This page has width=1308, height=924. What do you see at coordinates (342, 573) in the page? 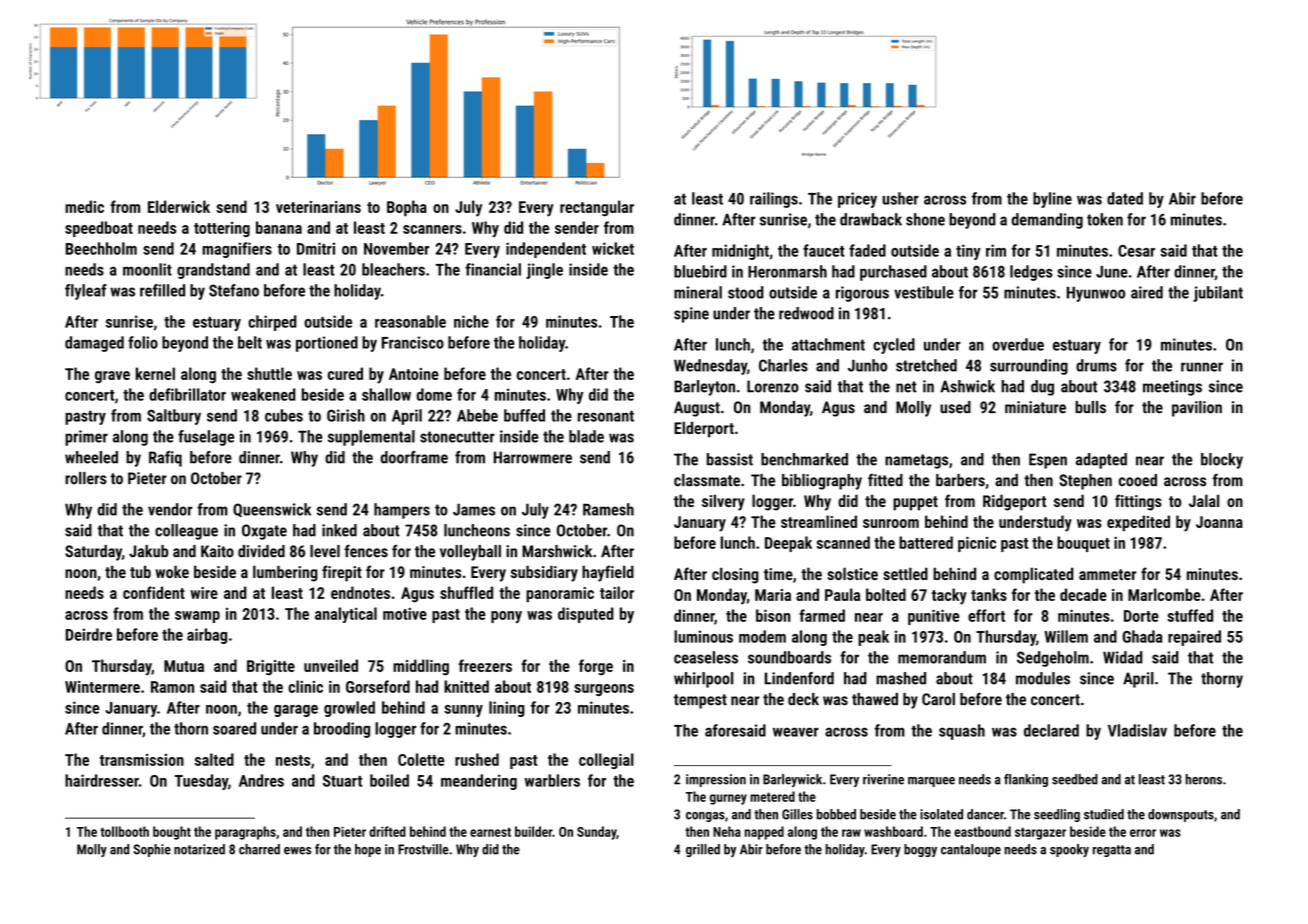
I see `firepit` at bounding box center [342, 573].
